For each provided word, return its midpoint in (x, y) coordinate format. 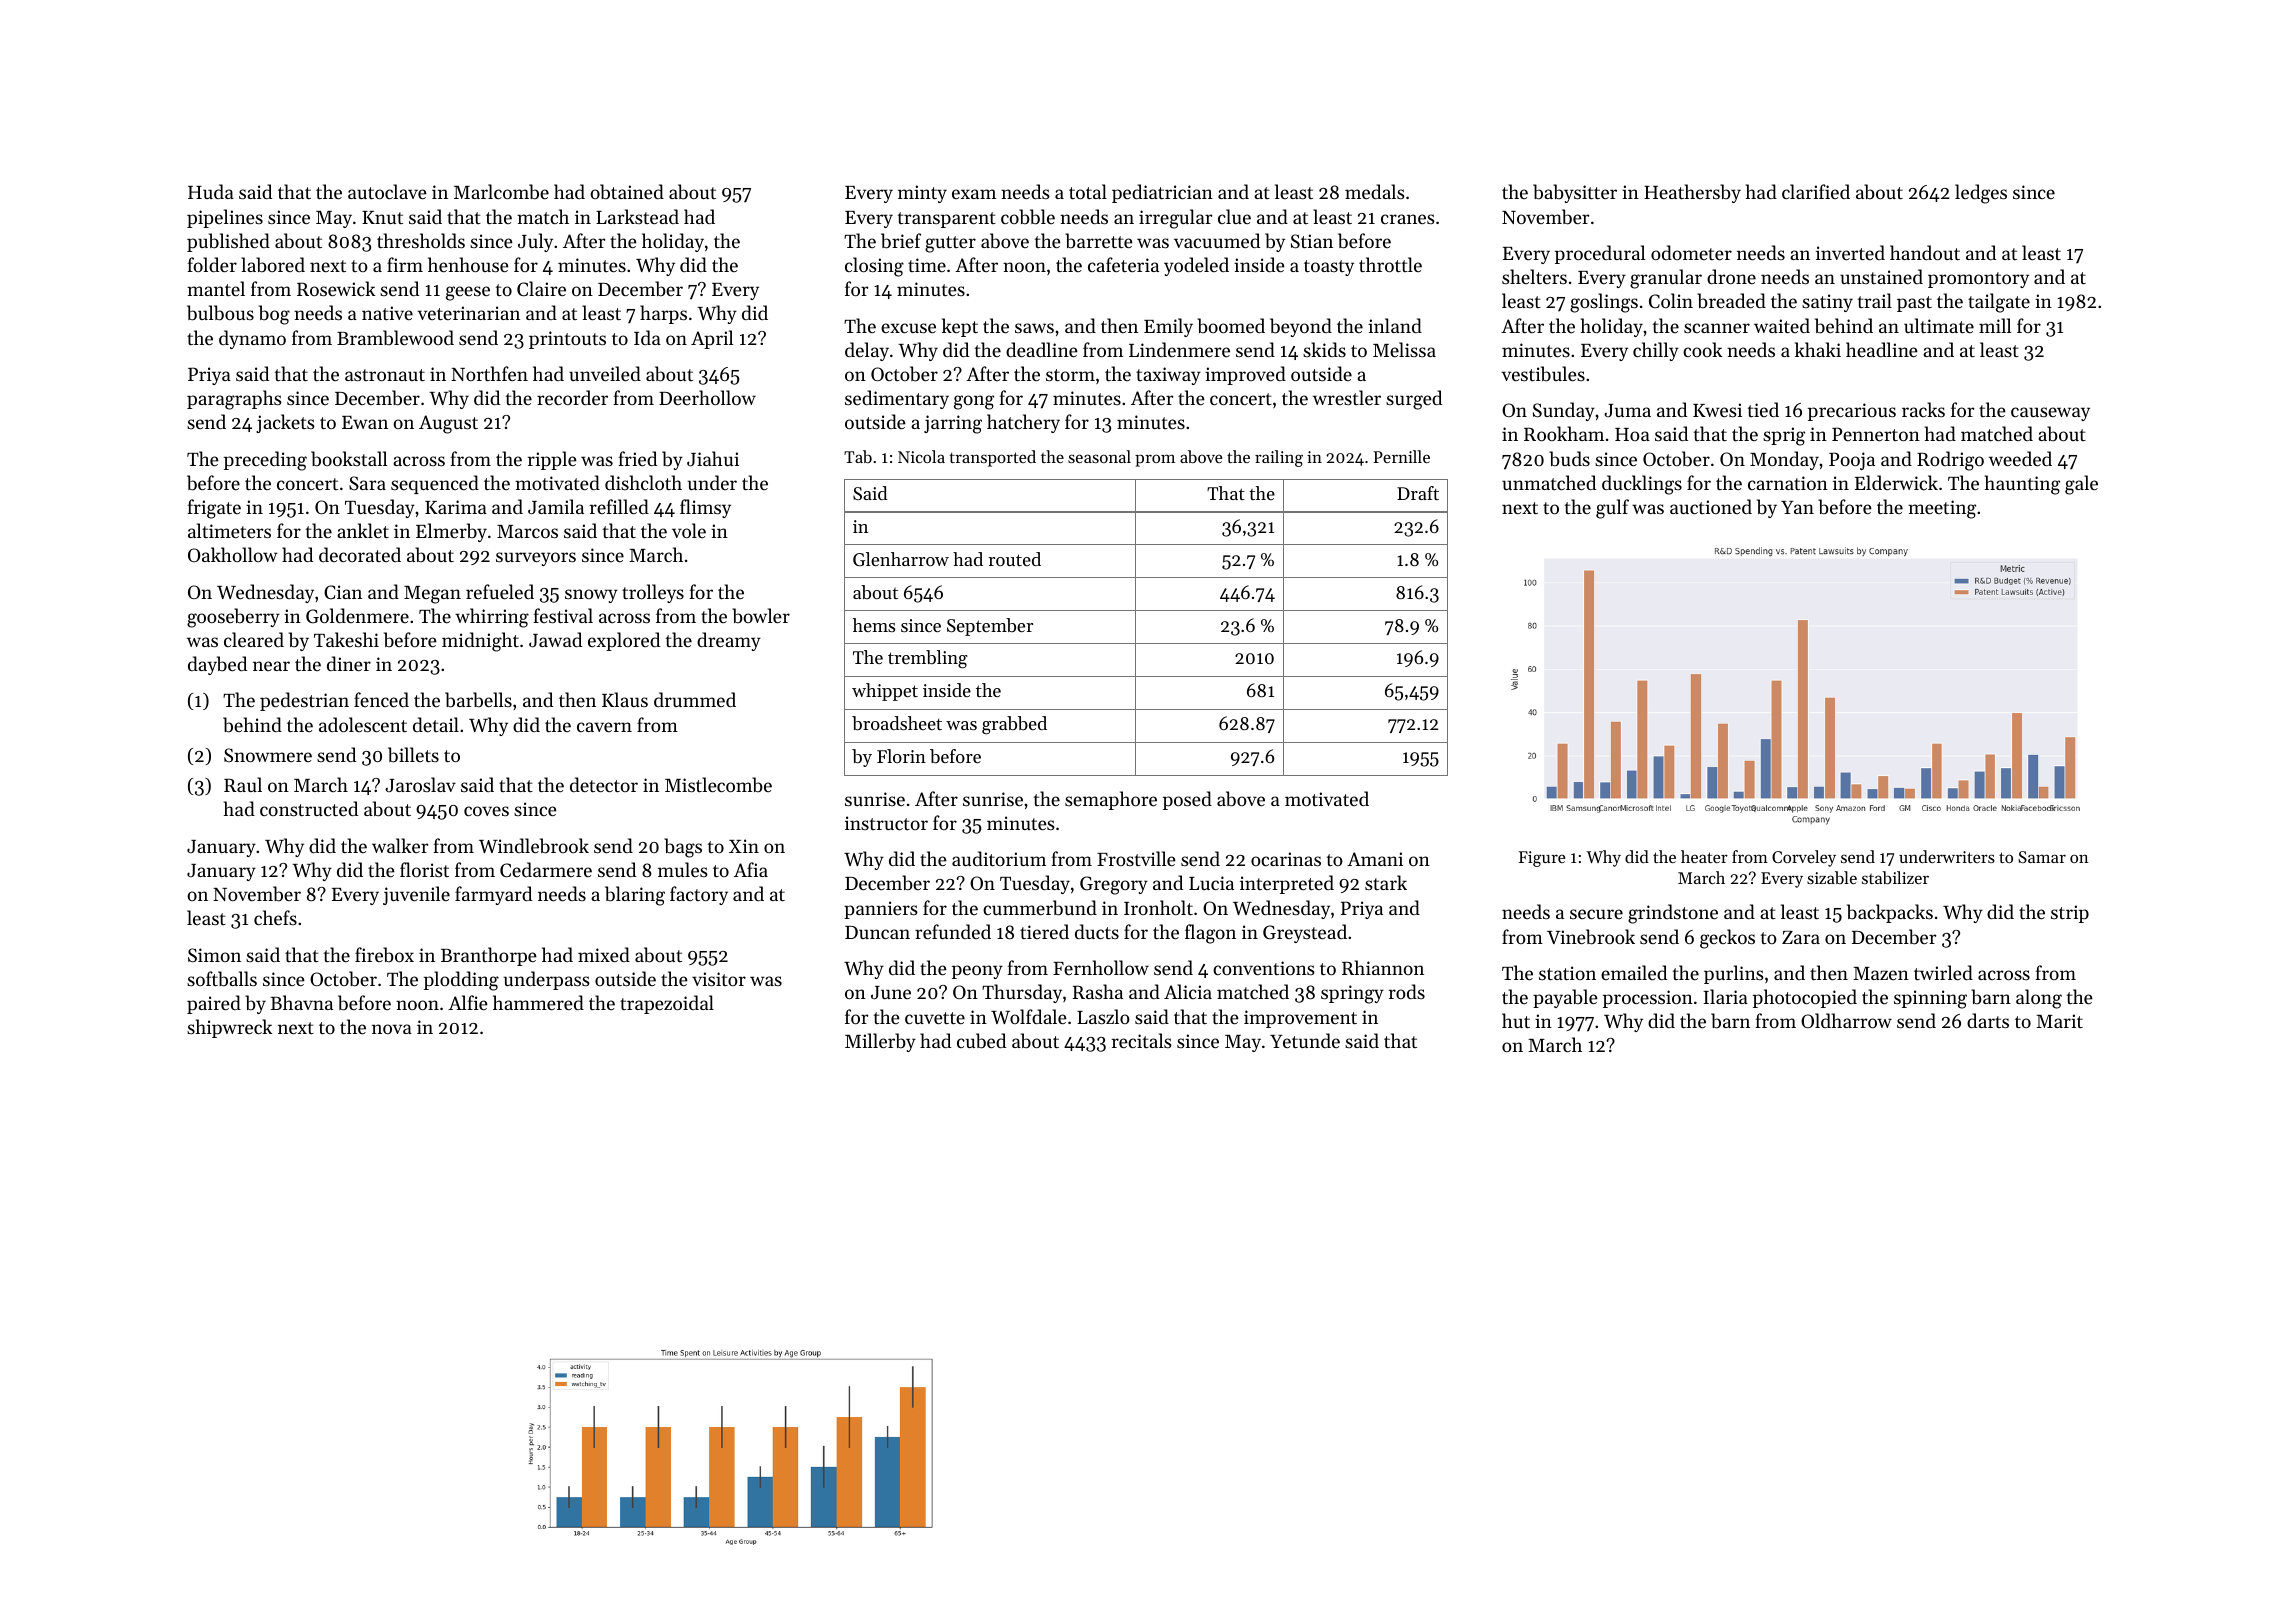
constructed (309, 808)
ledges (1981, 194)
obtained (627, 192)
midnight (480, 642)
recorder (572, 397)
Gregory (1114, 885)
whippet (885, 692)
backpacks (1890, 913)
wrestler (1347, 397)
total (1088, 191)
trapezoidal (667, 1004)
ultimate (1939, 325)
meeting (1942, 509)
